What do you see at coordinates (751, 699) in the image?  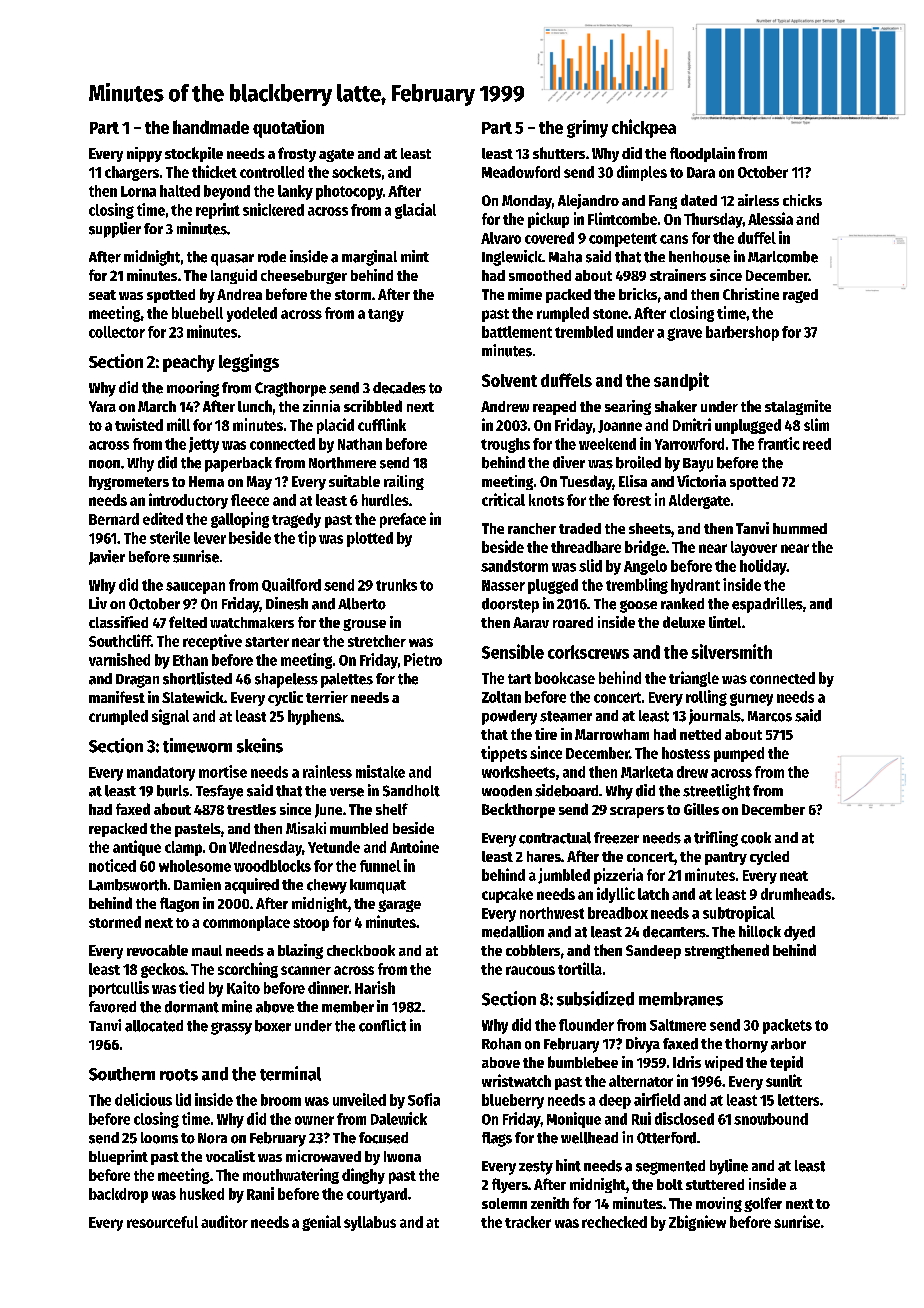 I see `gurney` at bounding box center [751, 699].
